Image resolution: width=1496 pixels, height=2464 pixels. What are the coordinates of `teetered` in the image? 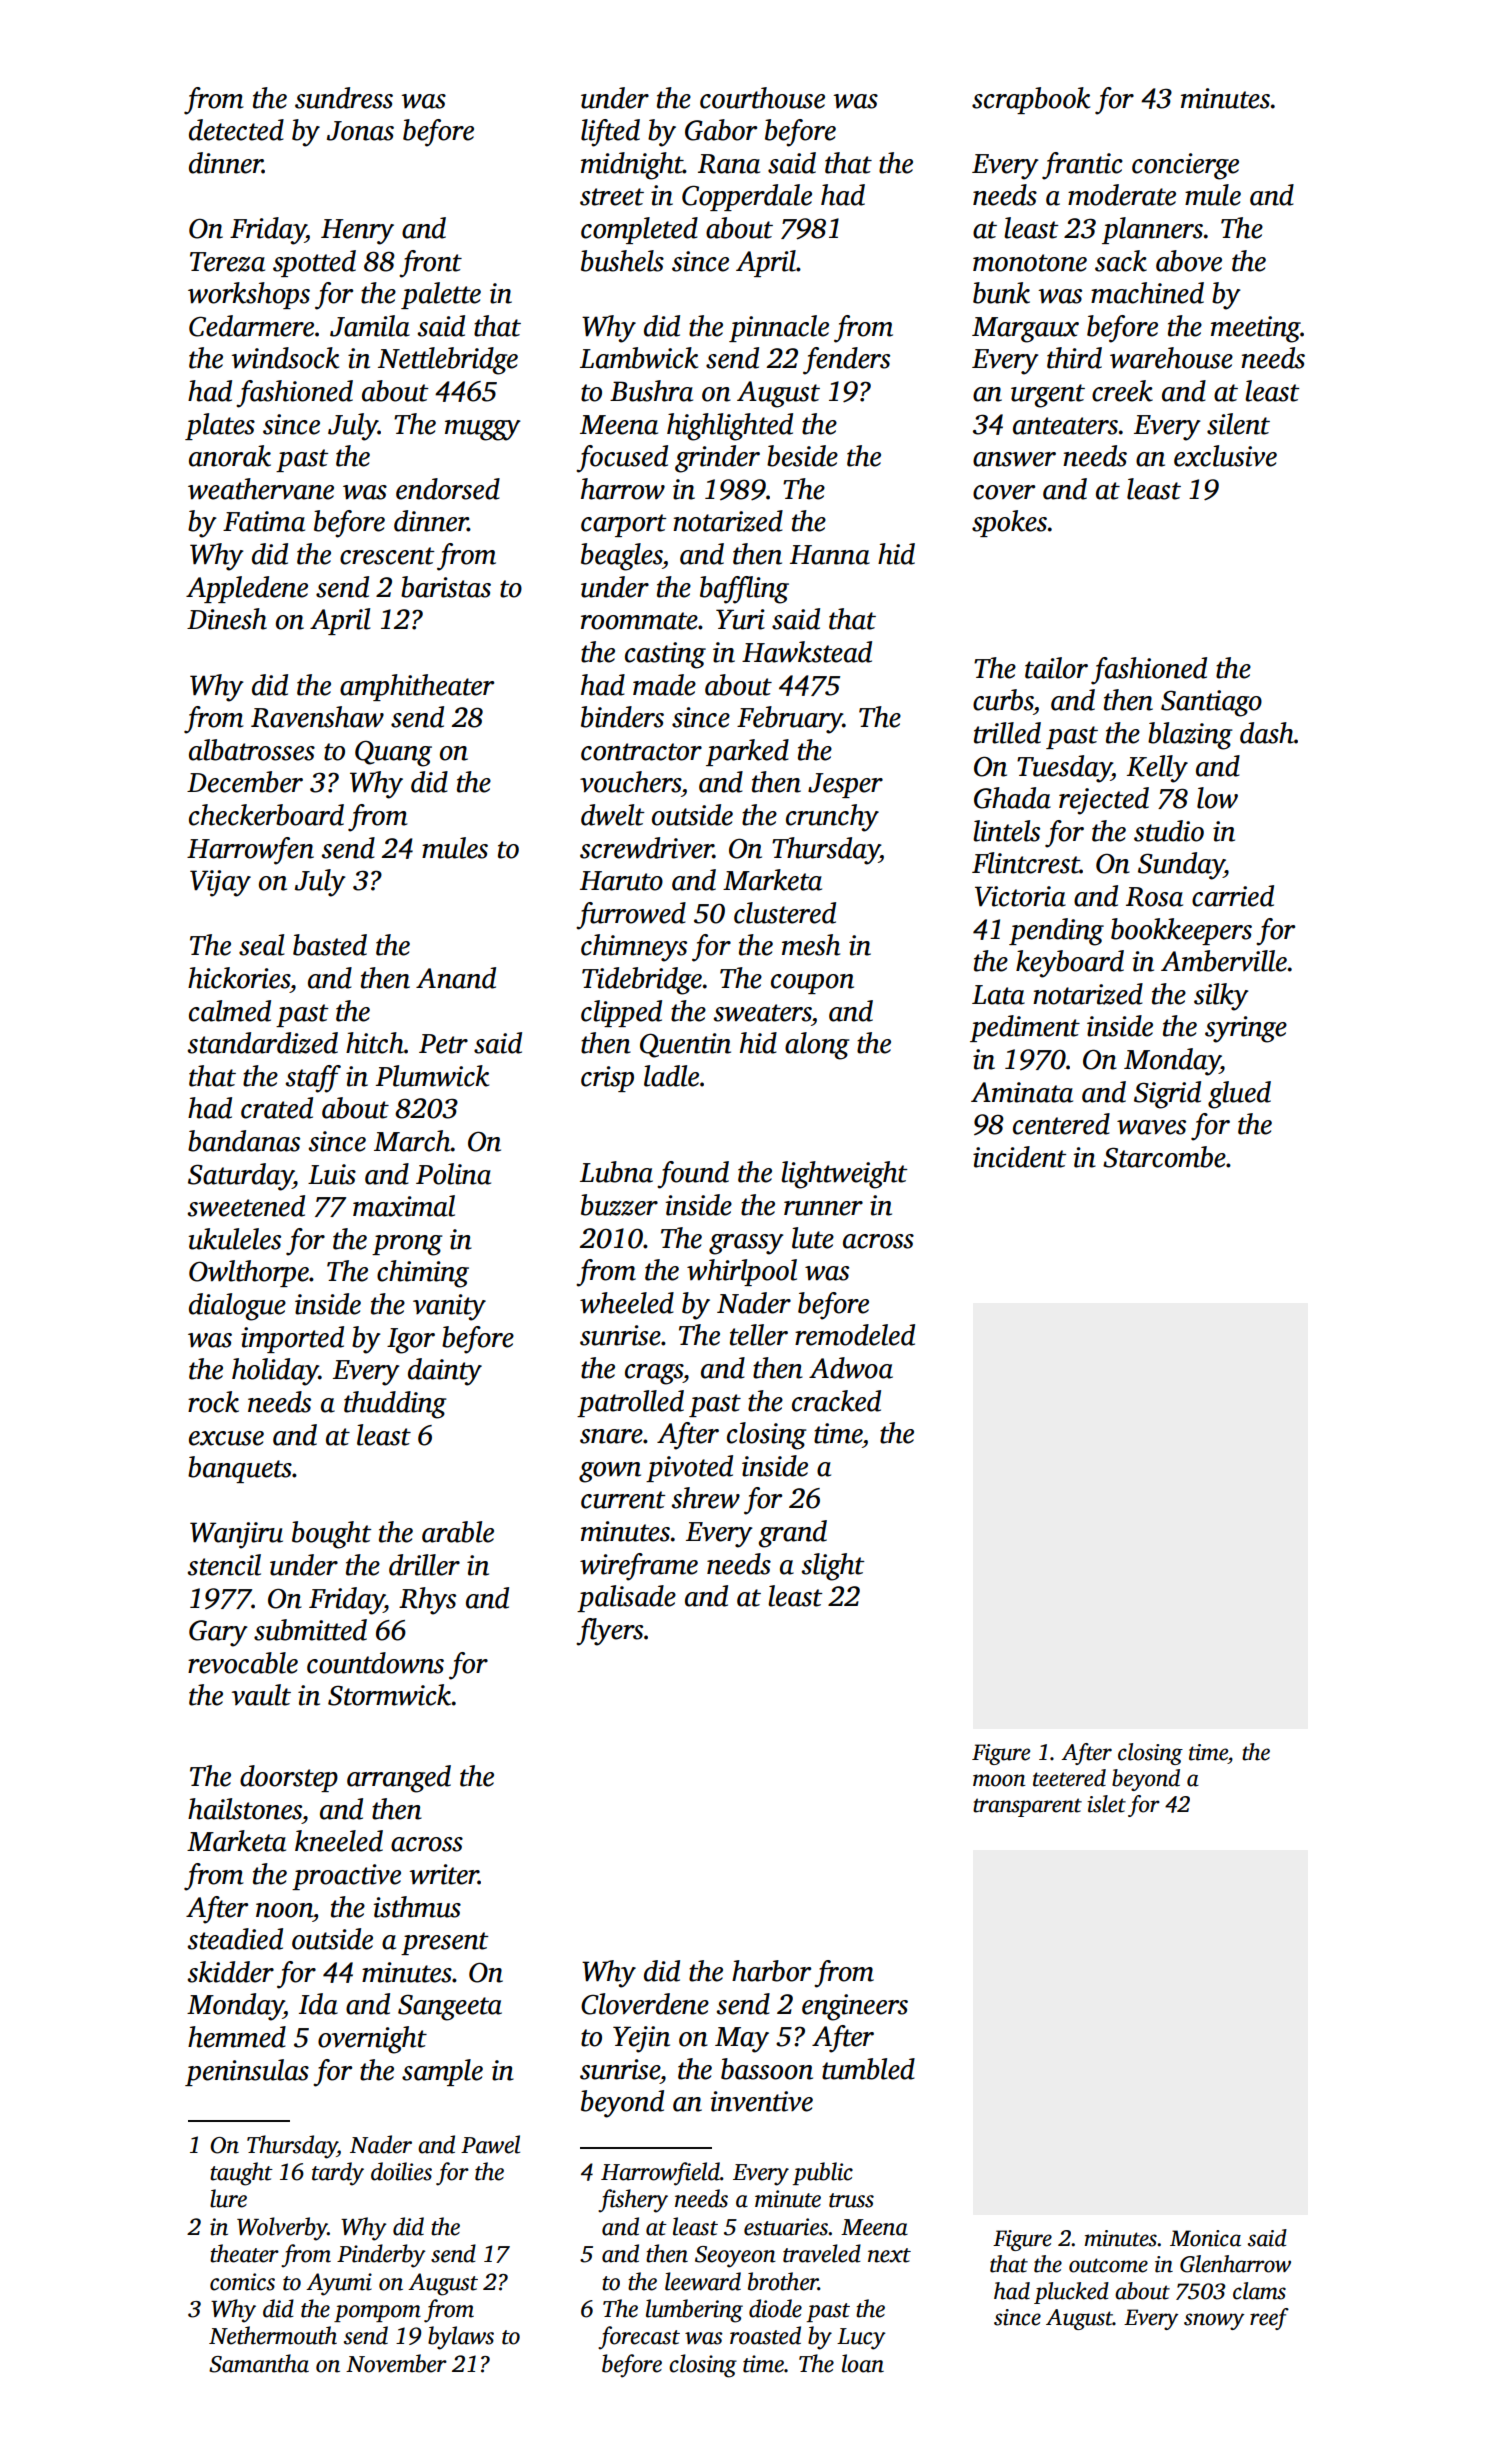 It's located at (1069, 1778).
